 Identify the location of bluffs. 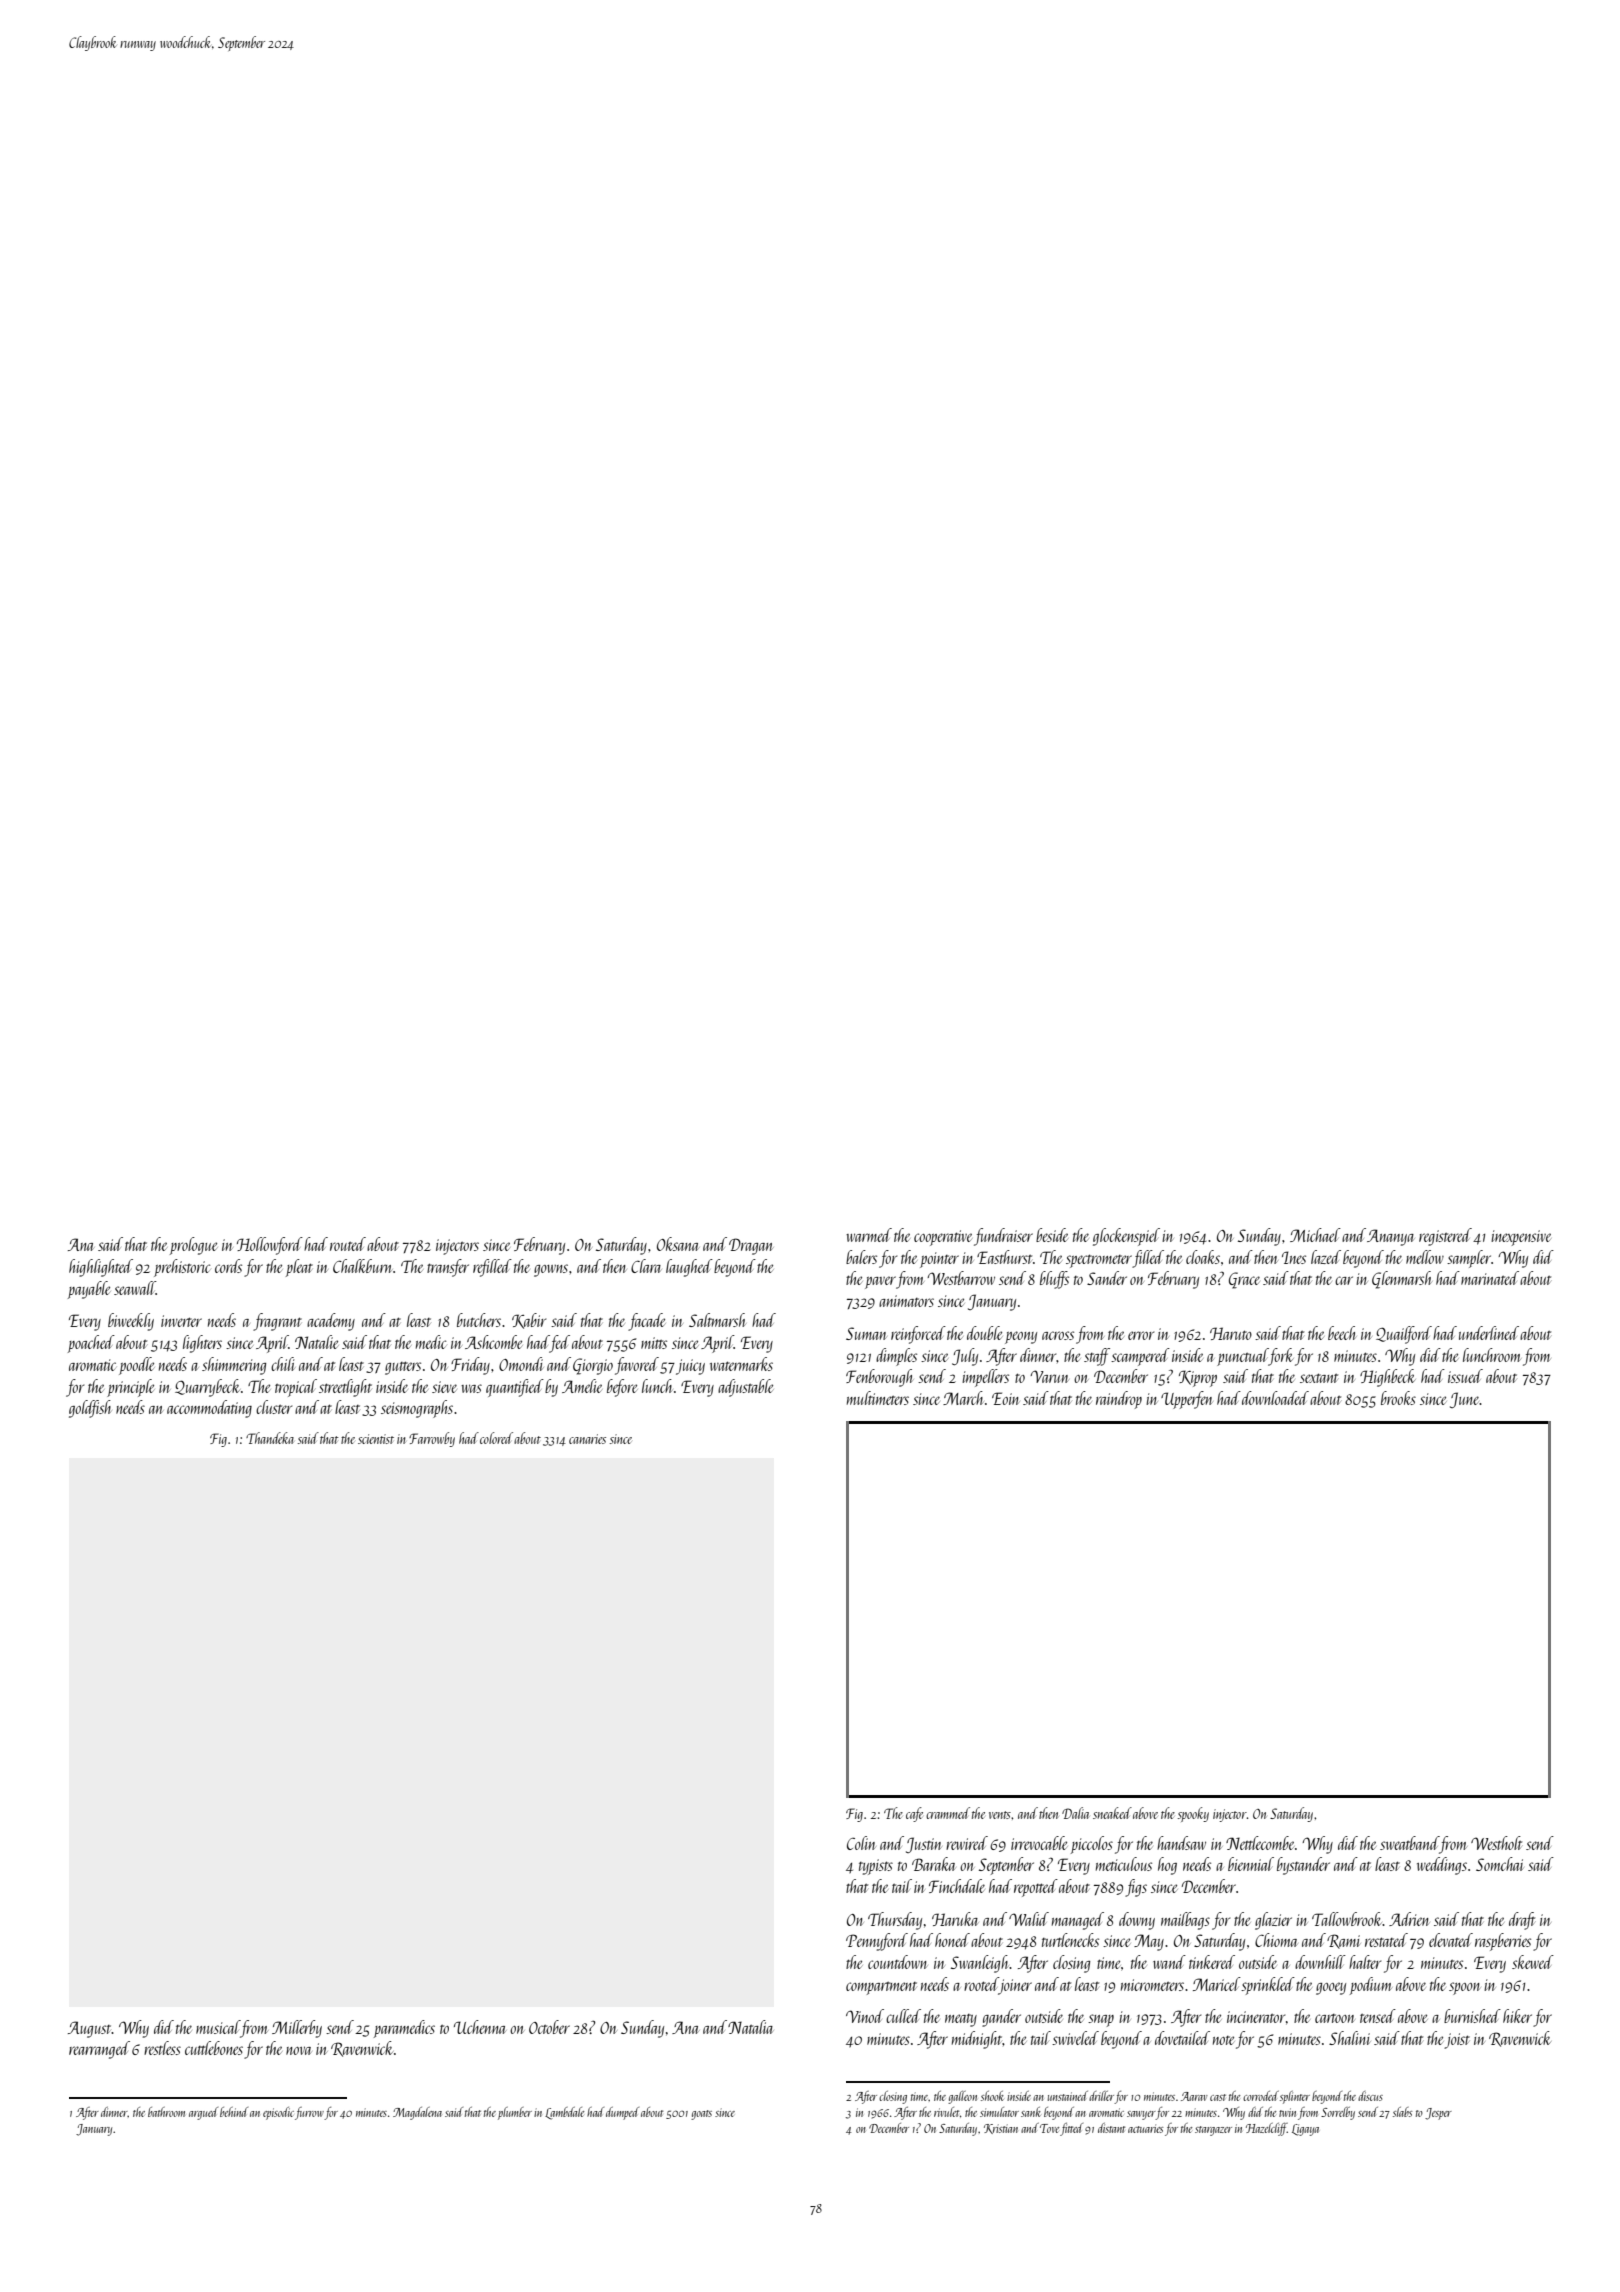
(1054, 1280).
